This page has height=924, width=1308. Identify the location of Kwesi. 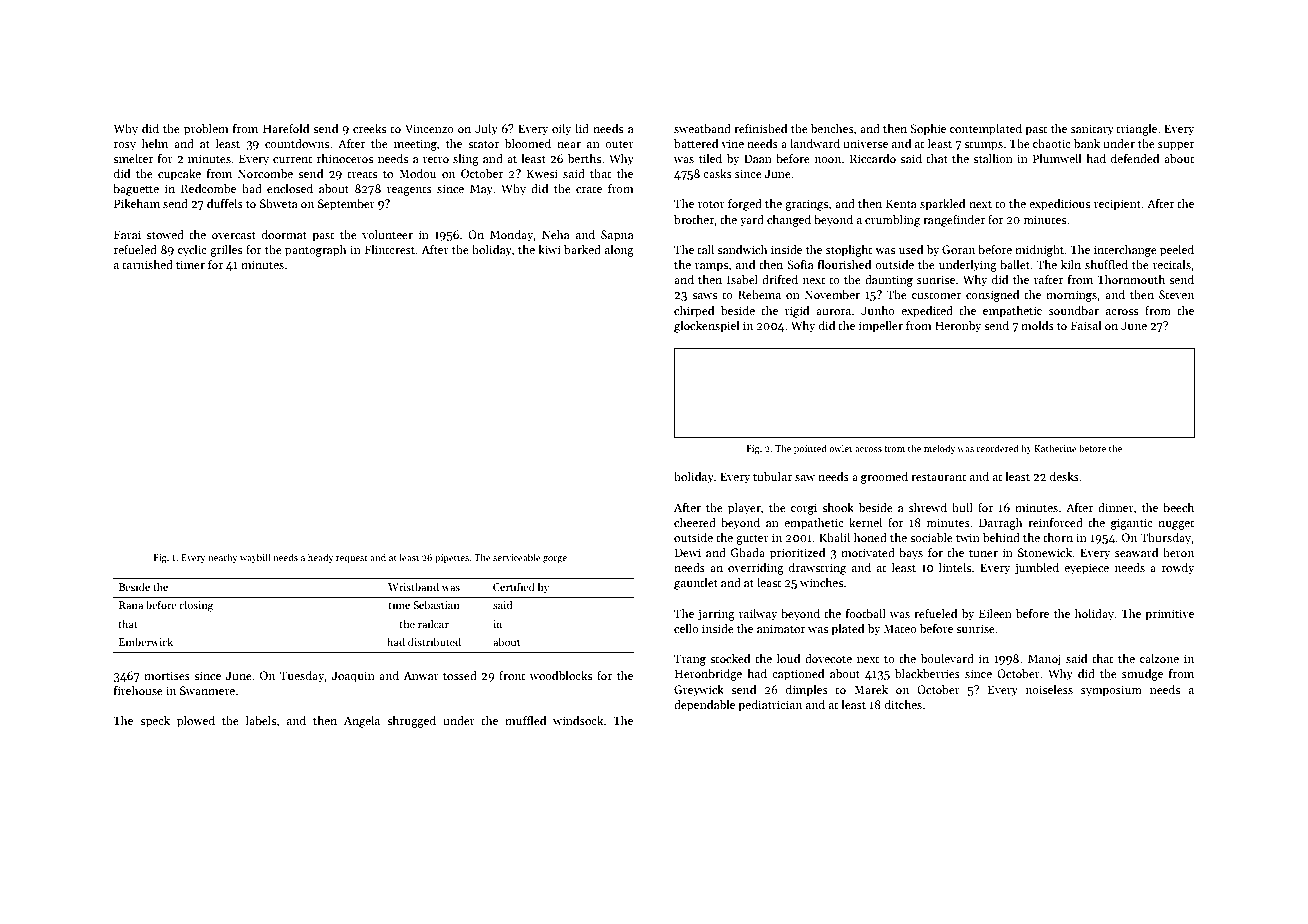
(542, 173).
